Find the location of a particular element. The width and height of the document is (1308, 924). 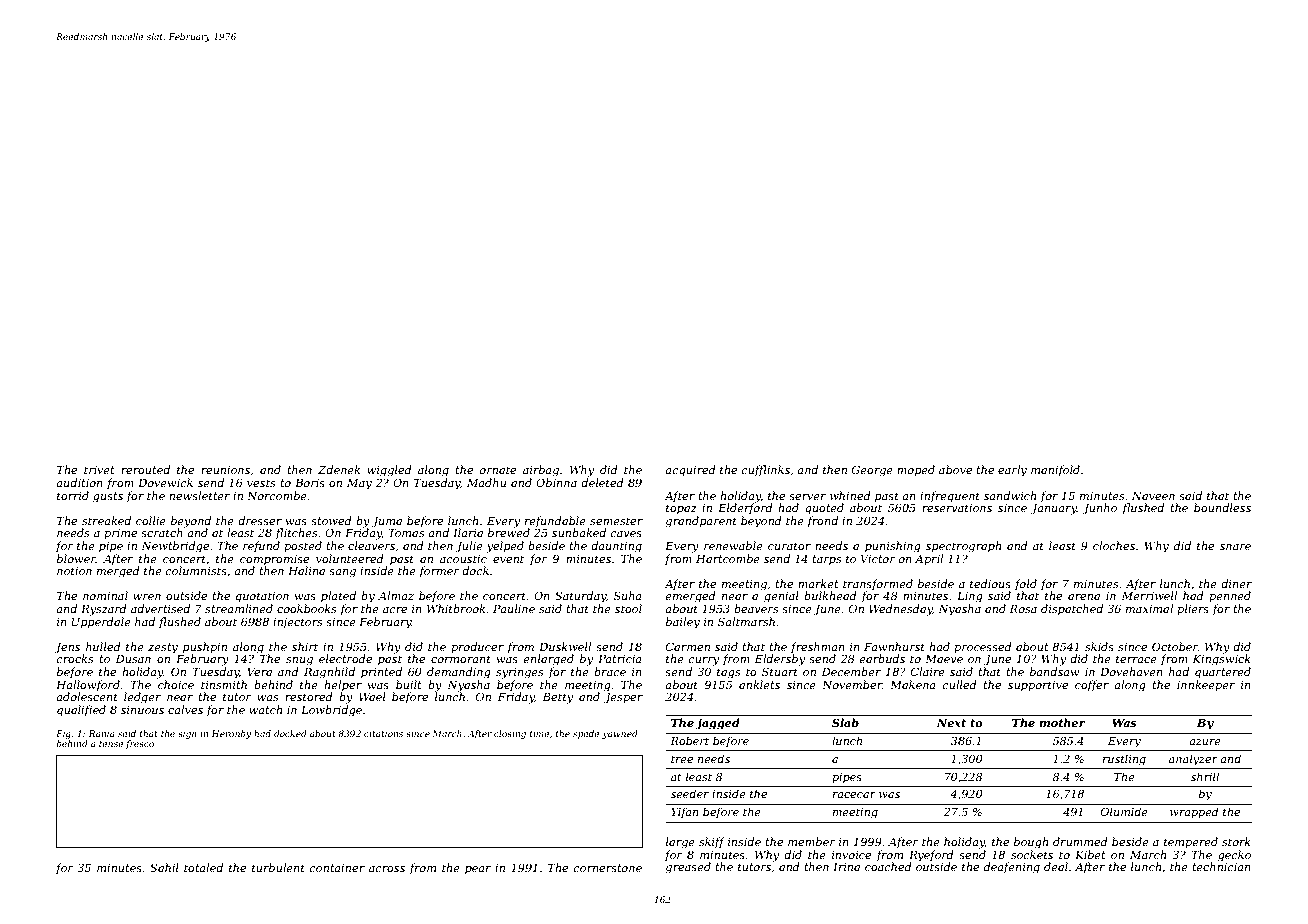

Wednesday is located at coordinates (901, 610).
